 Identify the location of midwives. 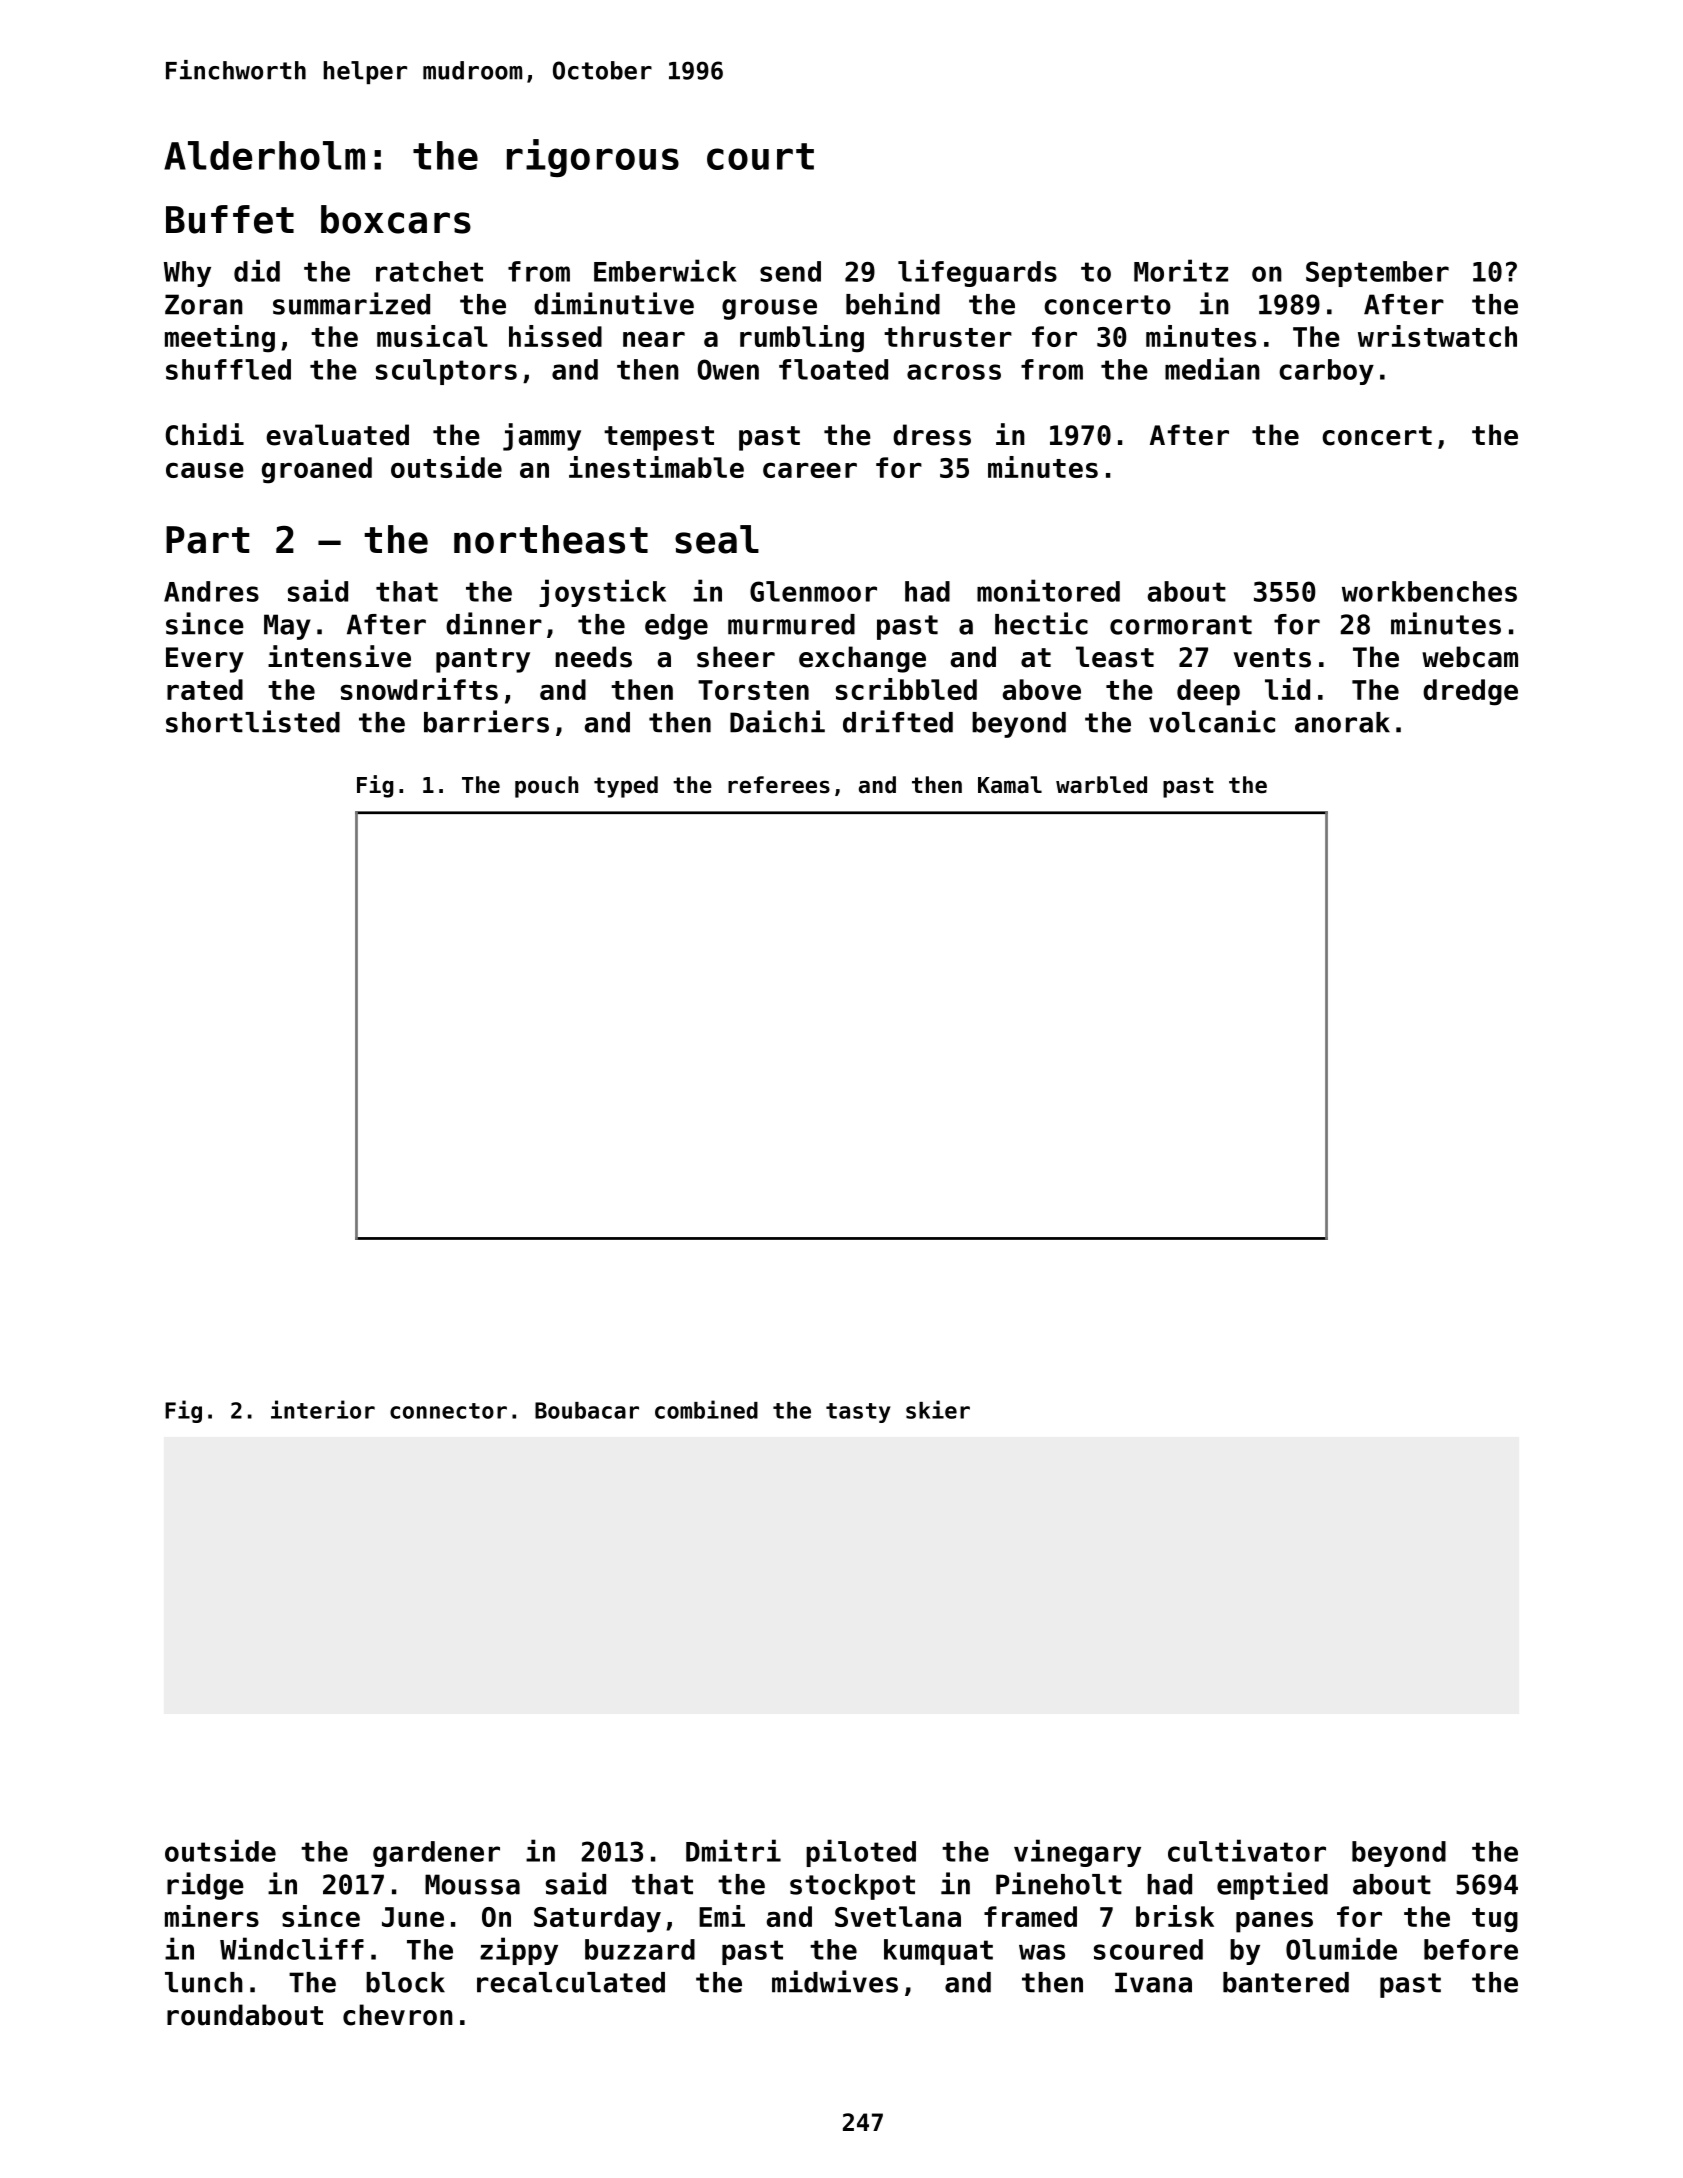
(835, 1981).
